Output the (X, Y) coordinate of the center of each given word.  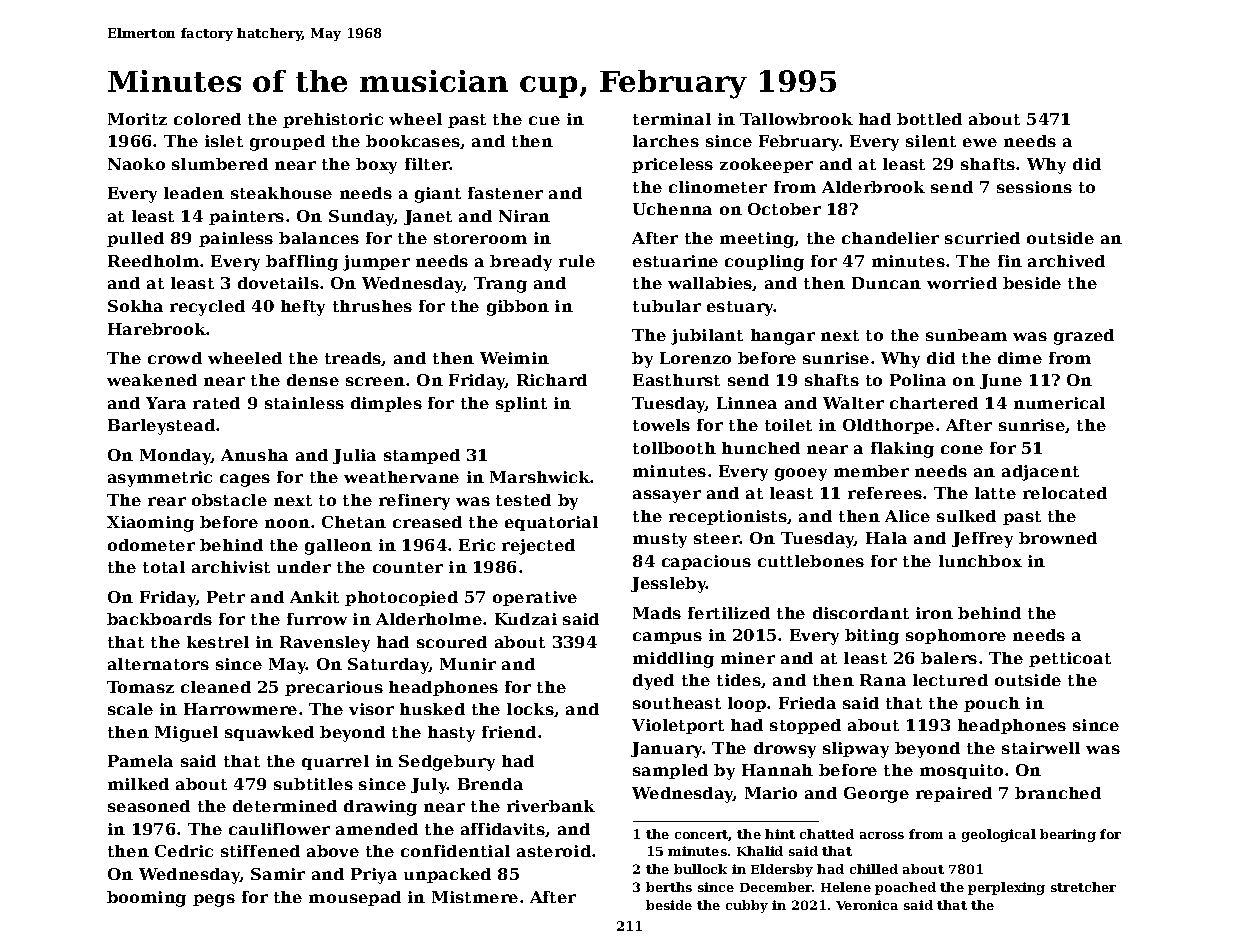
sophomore (956, 636)
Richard (552, 380)
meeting (757, 240)
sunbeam (966, 335)
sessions (1034, 187)
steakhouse (281, 193)
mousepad (355, 898)
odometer (151, 545)
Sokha (135, 306)
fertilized (729, 613)
